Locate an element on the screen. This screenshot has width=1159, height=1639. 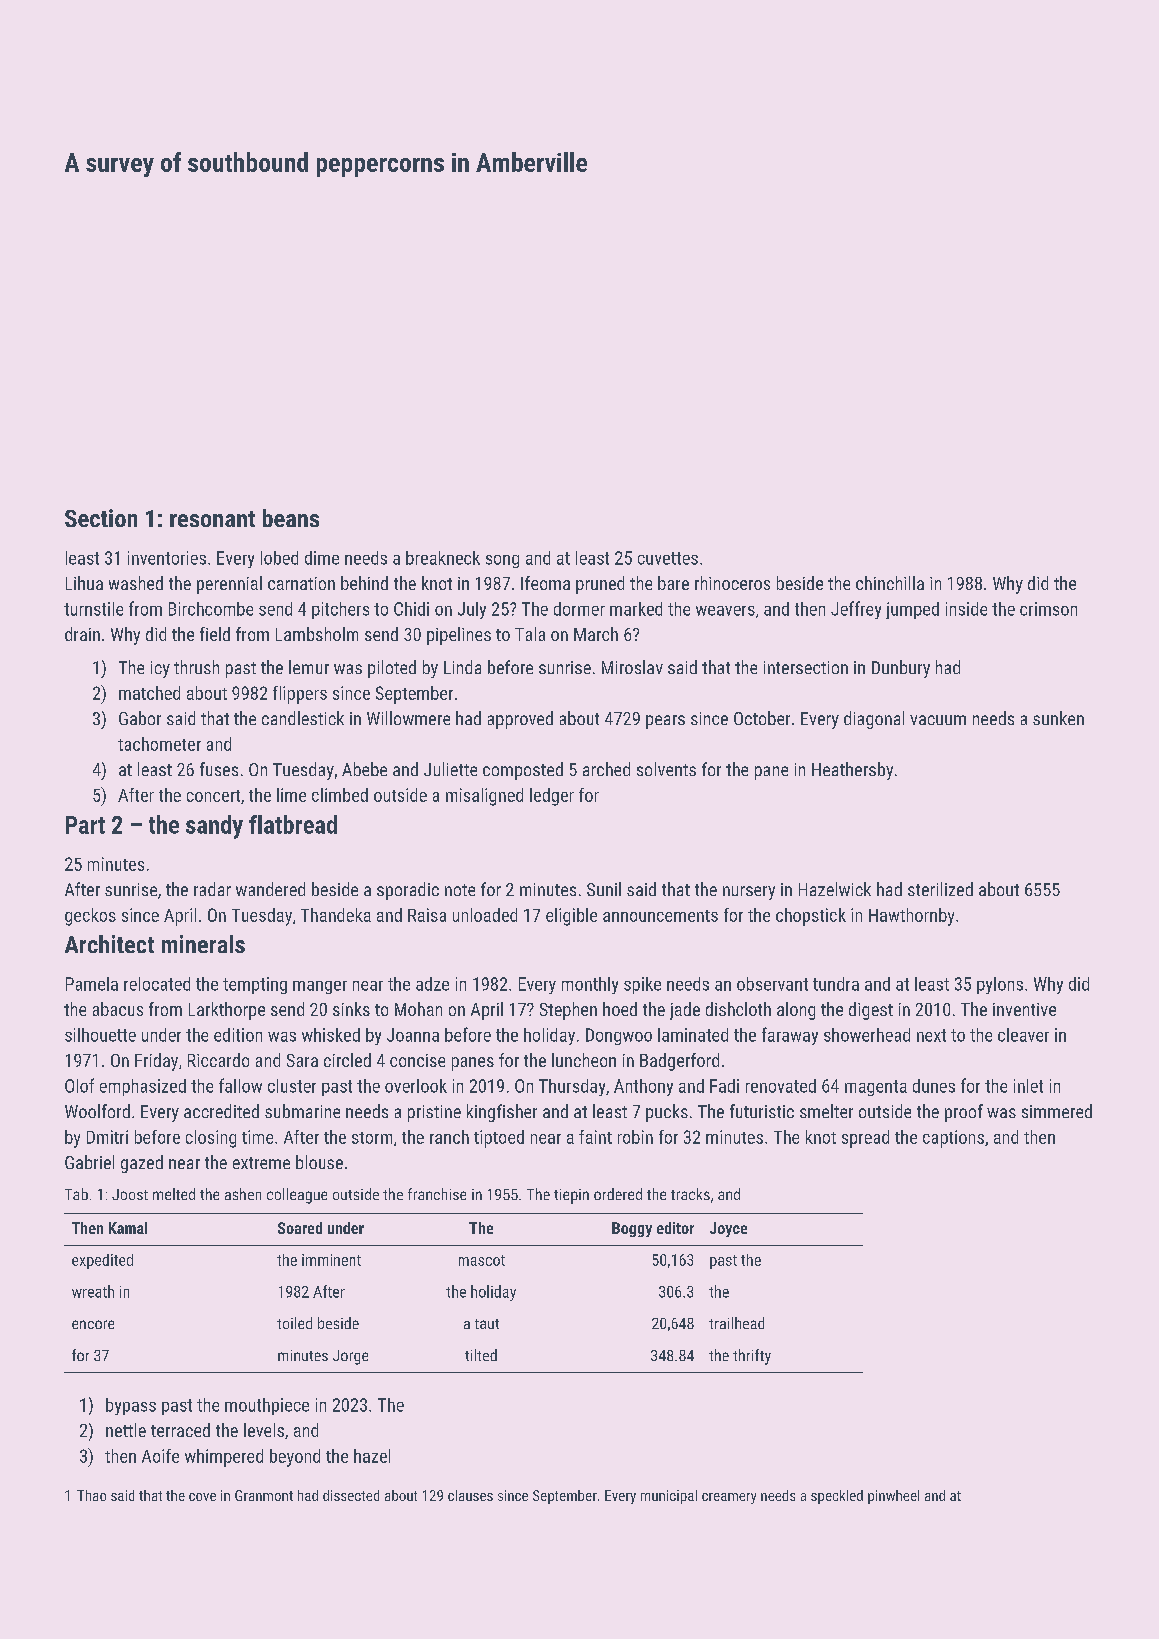
toiled is located at coordinates (294, 1323).
